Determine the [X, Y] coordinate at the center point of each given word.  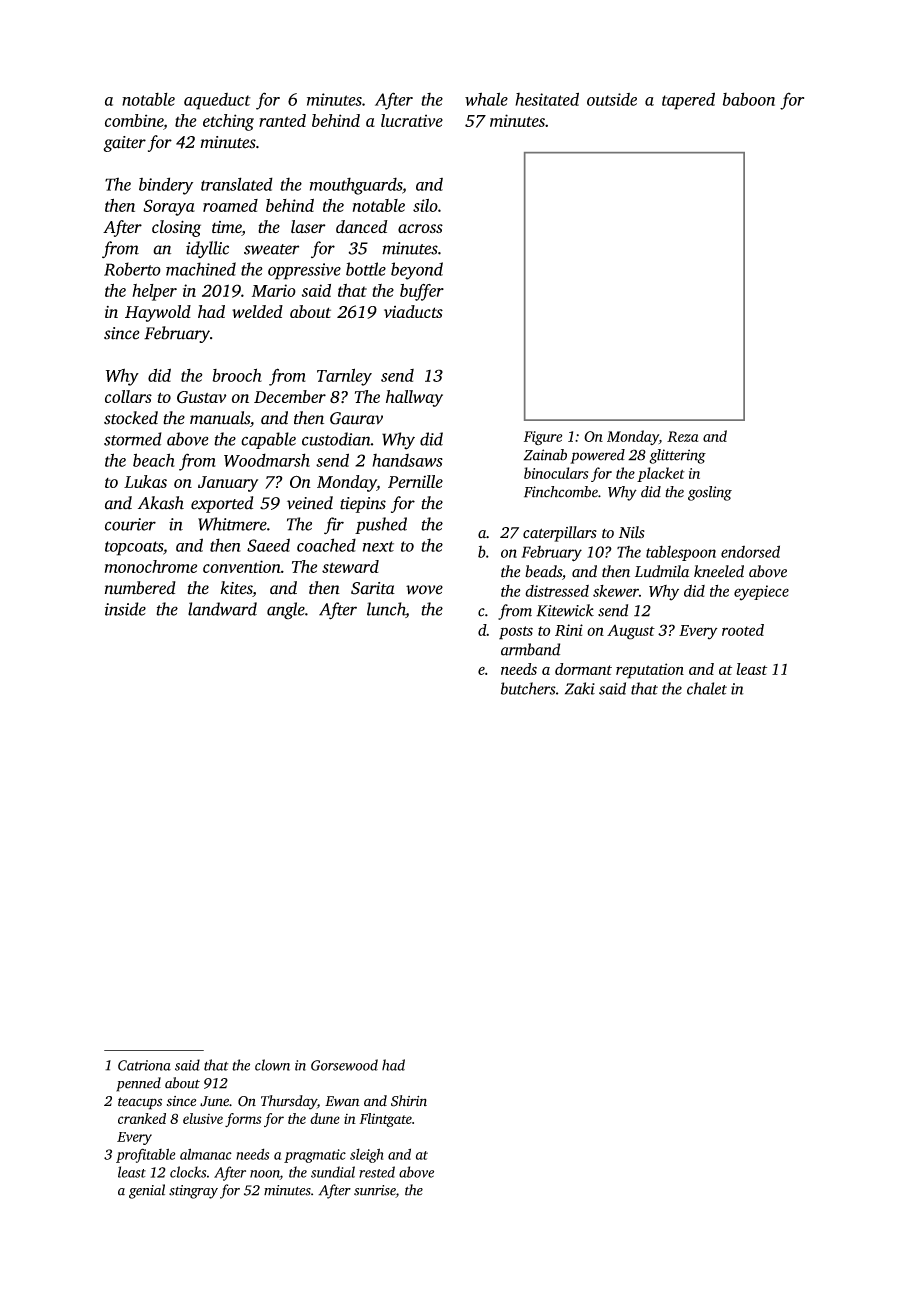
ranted [282, 120]
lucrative [412, 120]
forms [243, 1120]
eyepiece [761, 593]
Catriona [144, 1065]
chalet [707, 688]
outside [612, 99]
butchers [528, 688]
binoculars [556, 473]
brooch [237, 375]
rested [377, 1172]
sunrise [375, 1191]
